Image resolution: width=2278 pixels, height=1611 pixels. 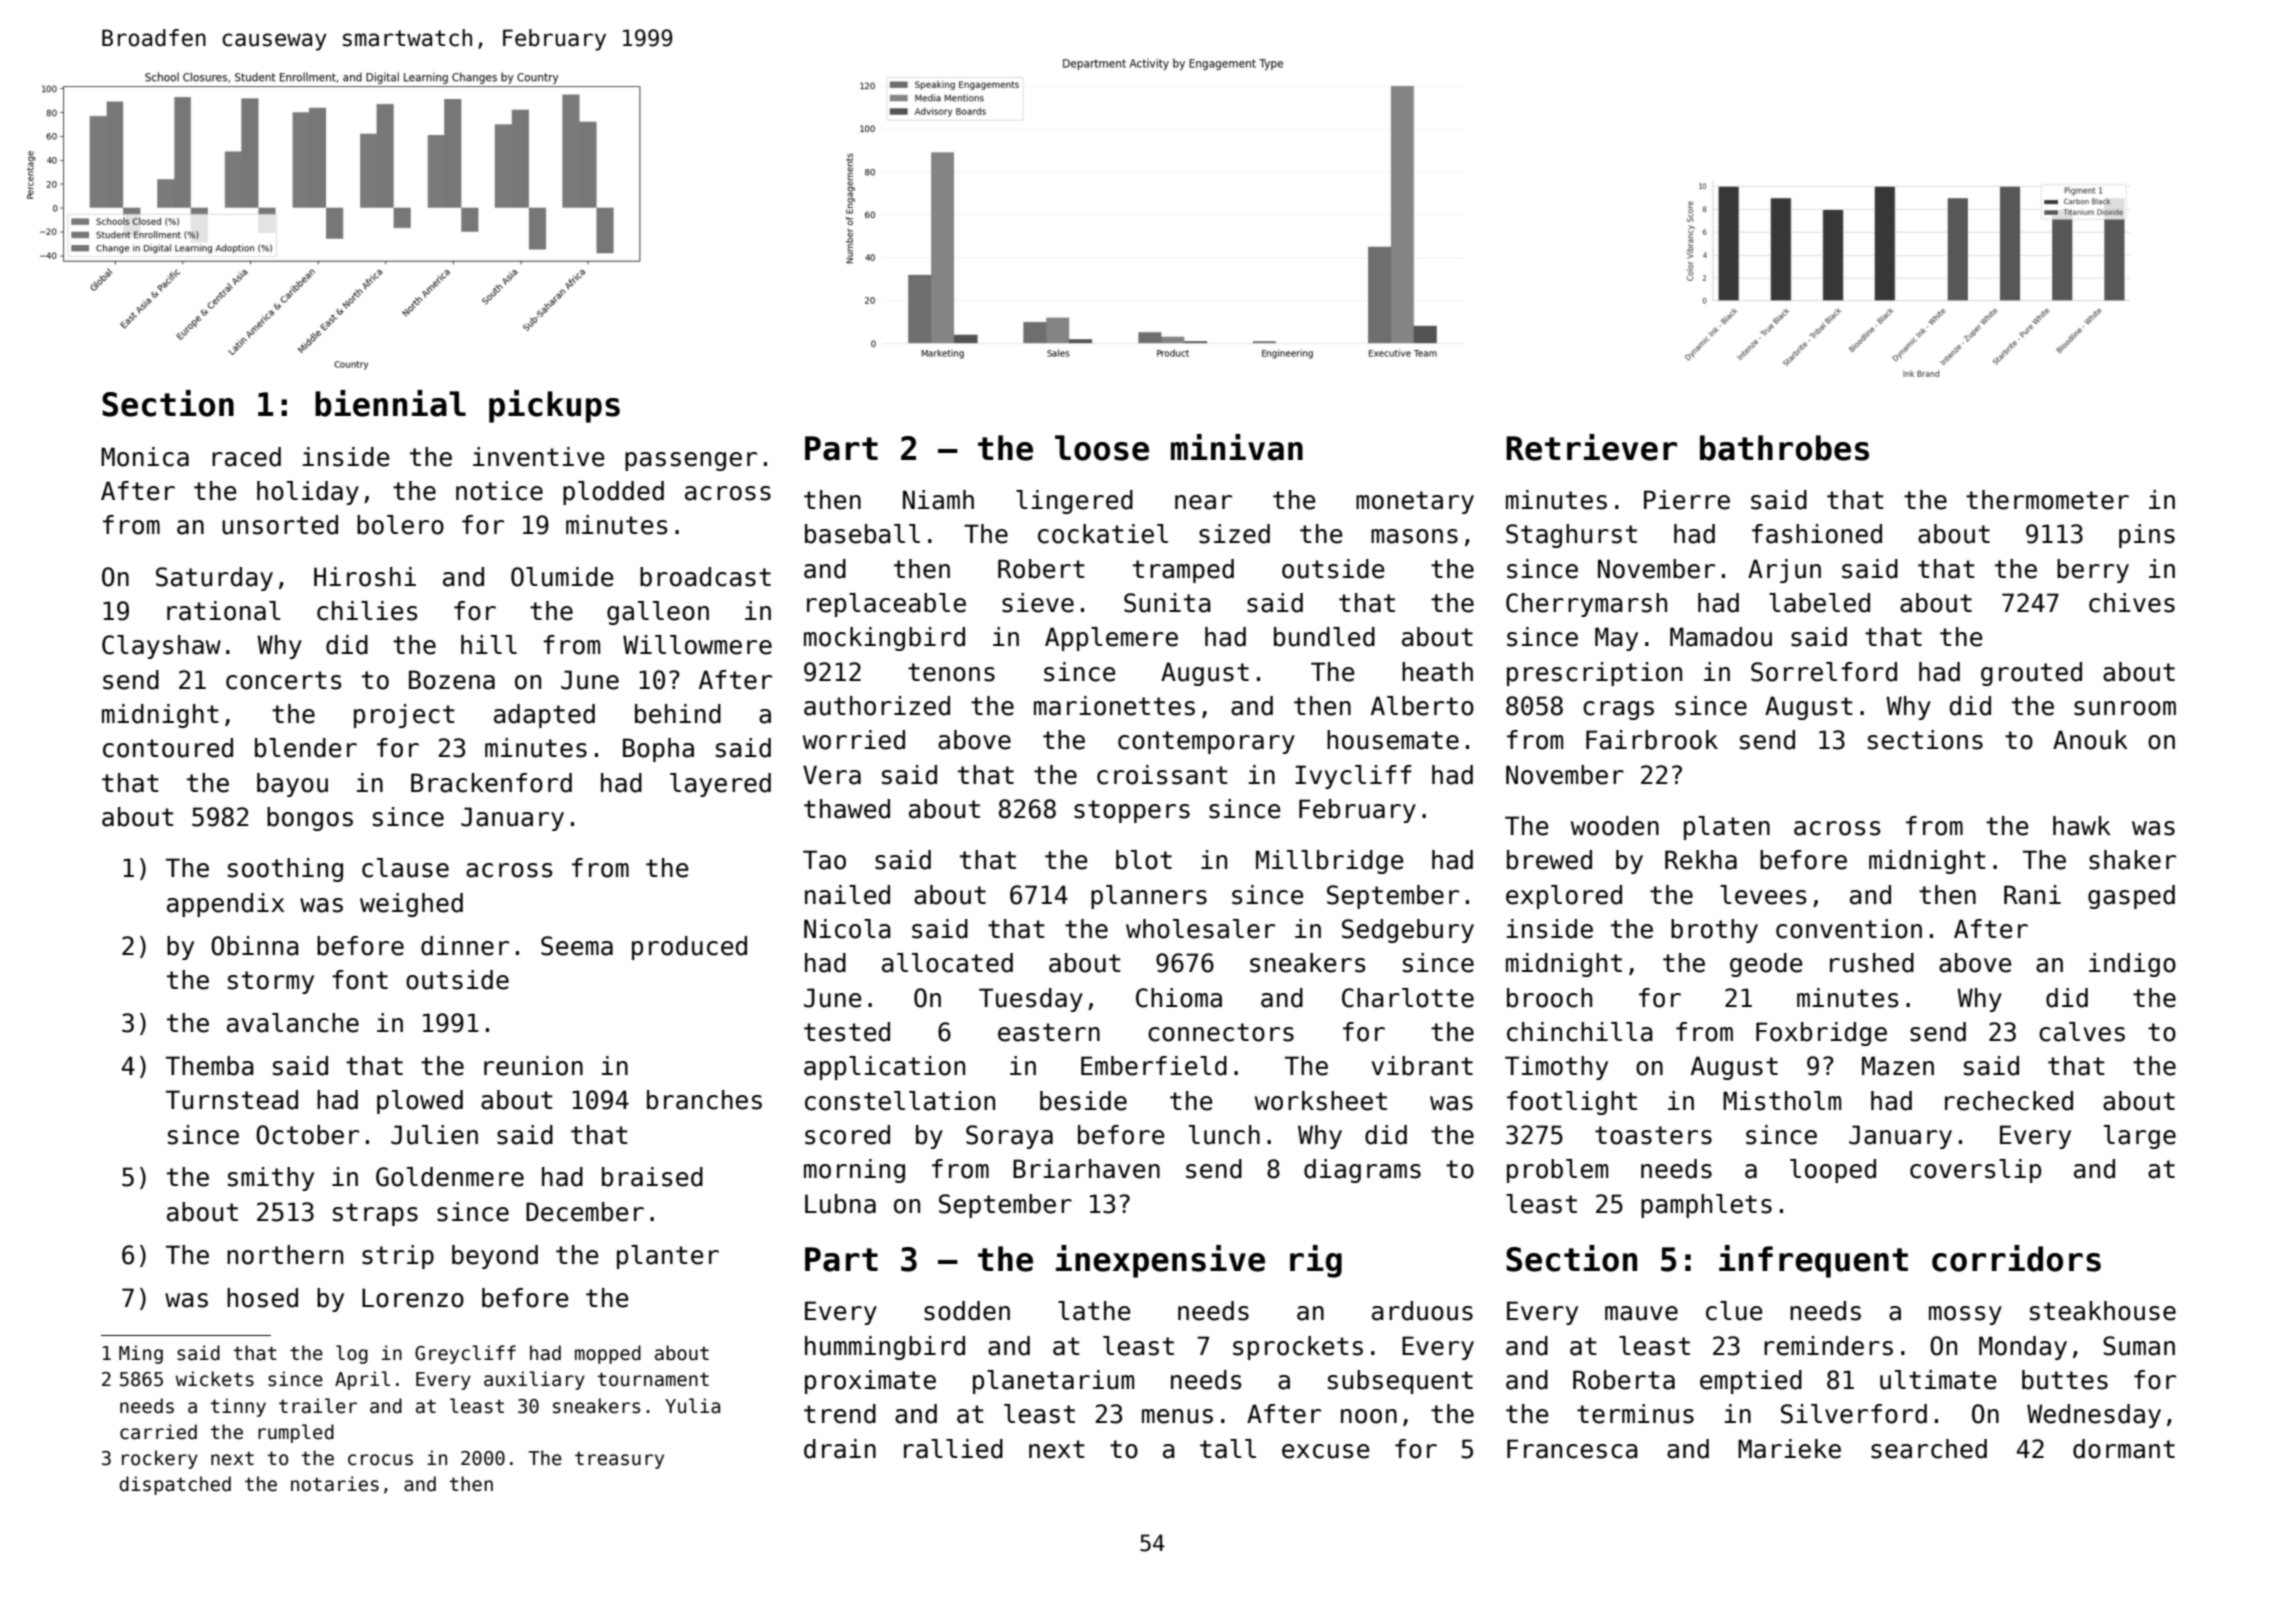 What do you see at coordinates (2090, 740) in the document?
I see `Anouk` at bounding box center [2090, 740].
